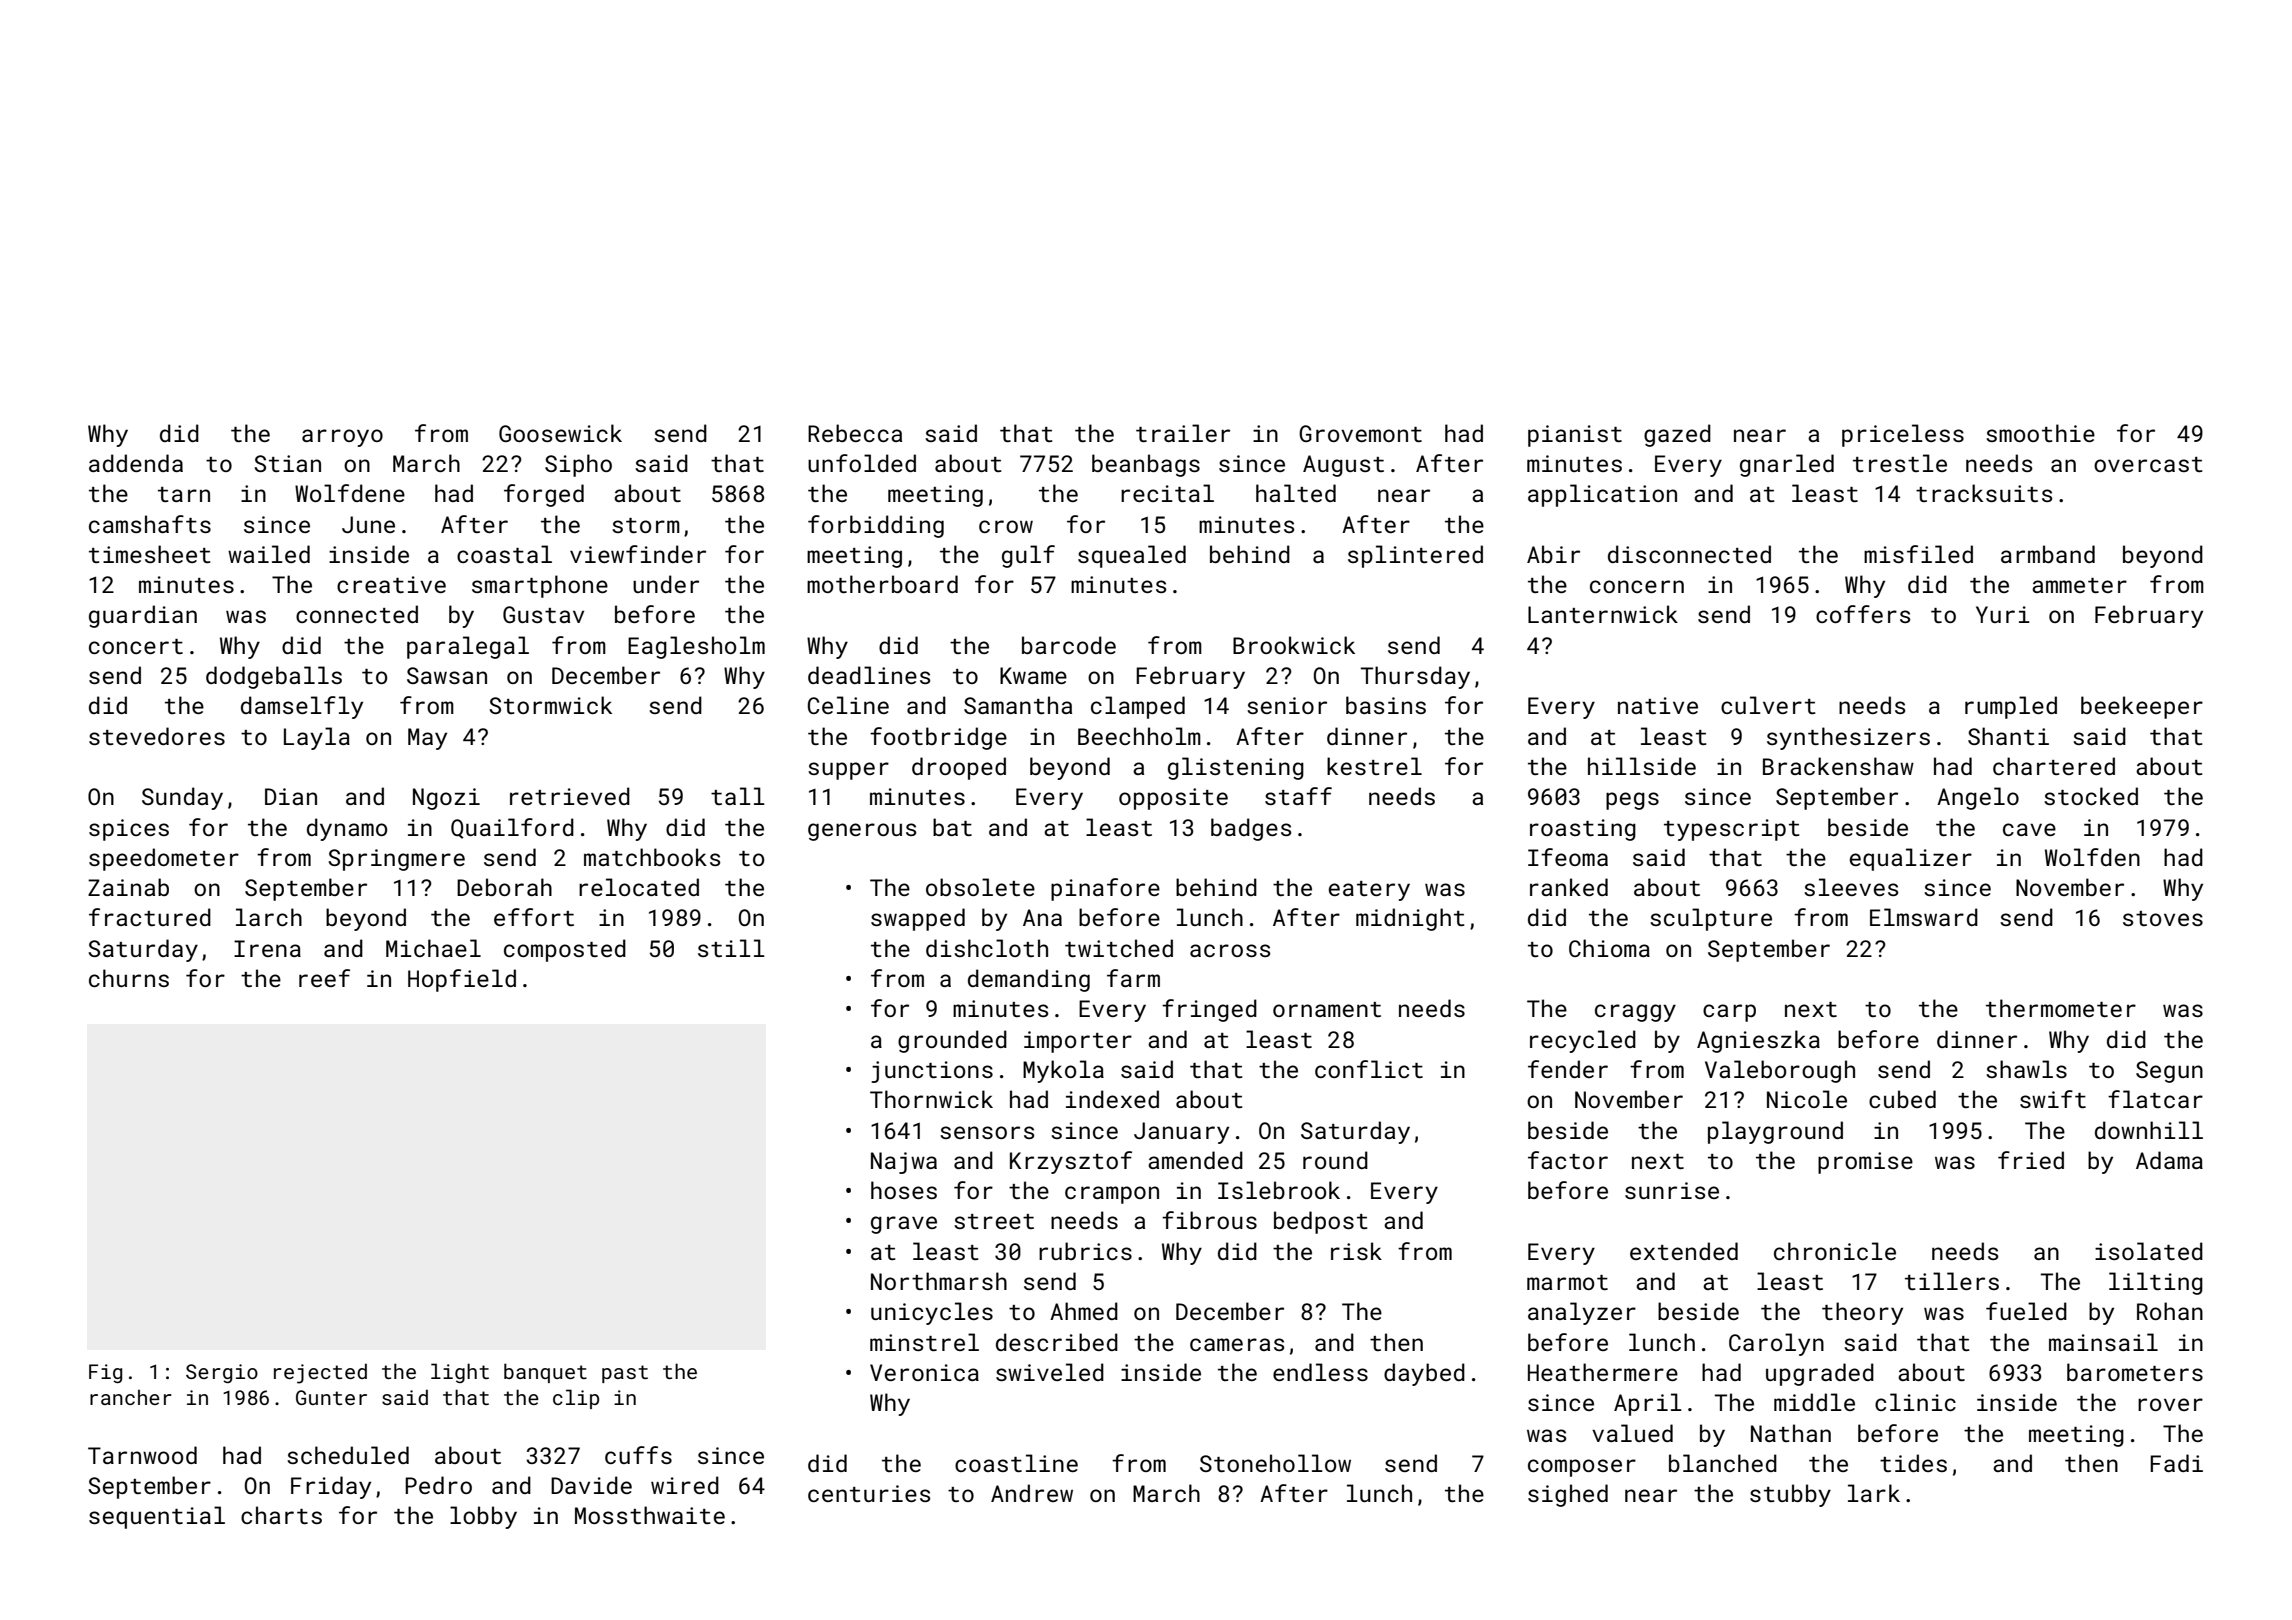 This screenshot has width=2292, height=1620. What do you see at coordinates (320, 1373) in the screenshot?
I see `rejected` at bounding box center [320, 1373].
